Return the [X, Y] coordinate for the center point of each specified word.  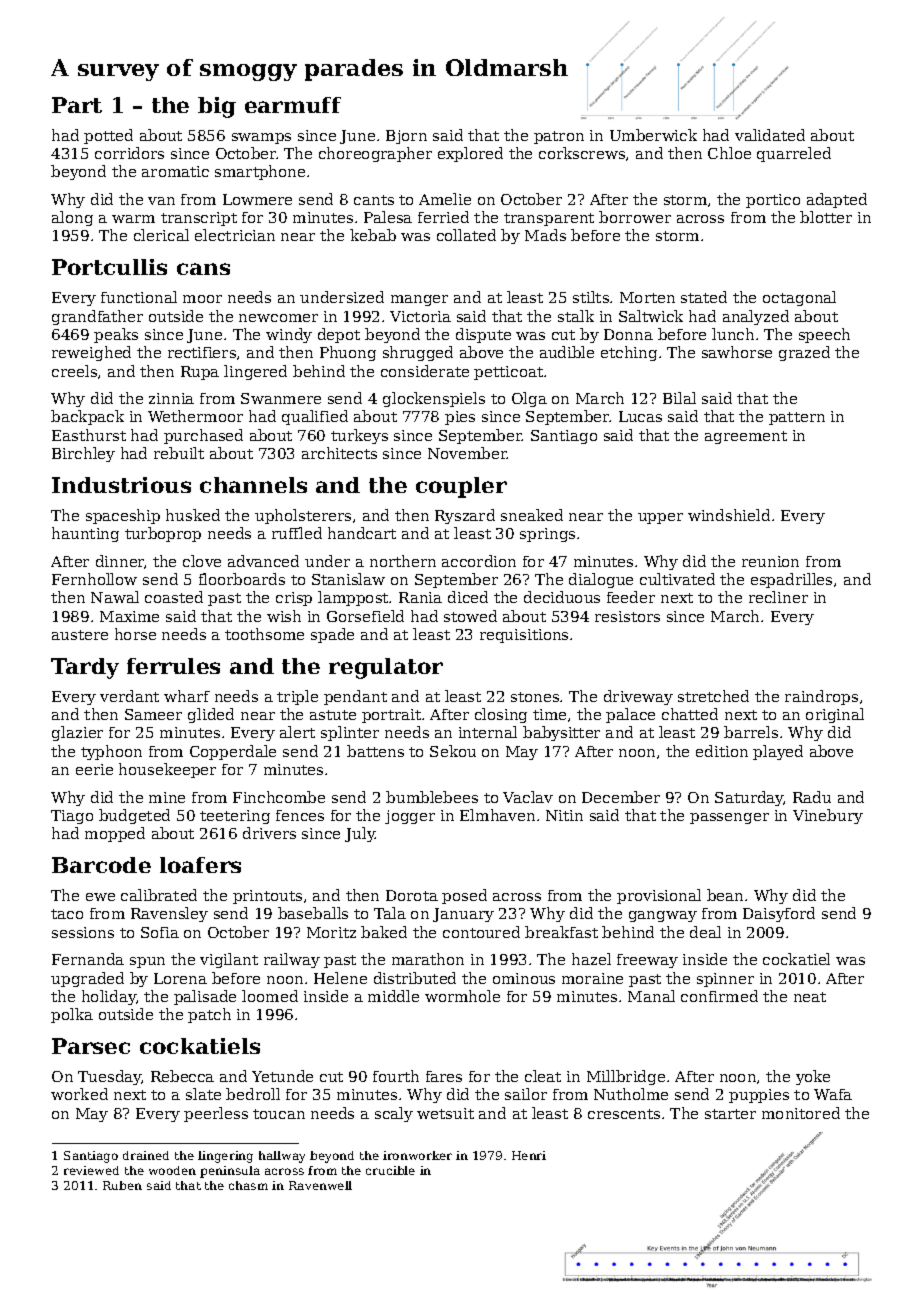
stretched [713, 696]
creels [74, 371]
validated [770, 135]
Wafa [833, 1094]
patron [559, 137]
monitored [801, 1113]
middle [393, 996]
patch [209, 1015]
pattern [797, 418]
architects [339, 453]
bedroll [253, 1094]
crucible [390, 1170]
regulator [386, 668]
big [217, 107]
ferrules [173, 666]
